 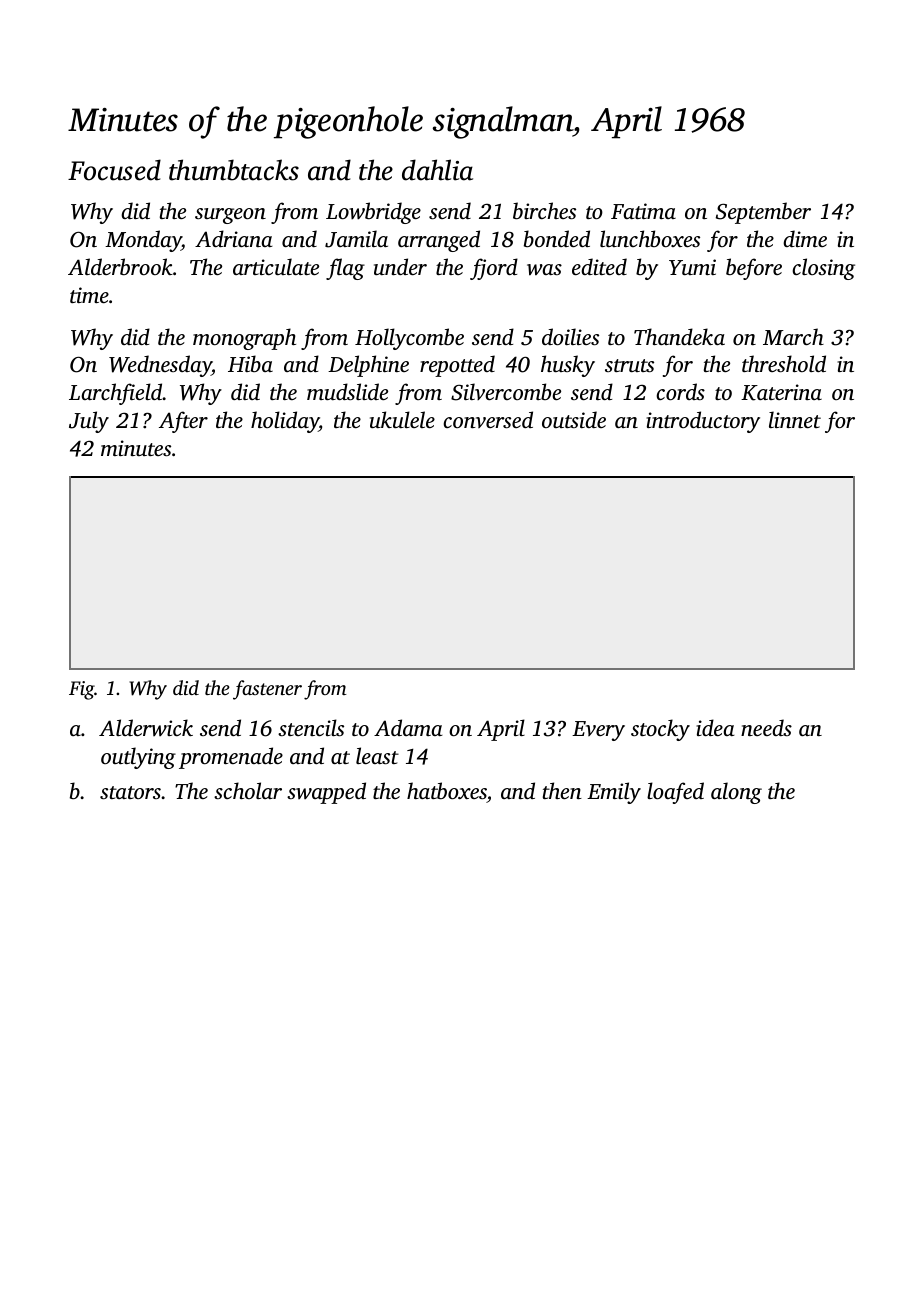 What do you see at coordinates (116, 394) in the page?
I see `Larchfield` at bounding box center [116, 394].
